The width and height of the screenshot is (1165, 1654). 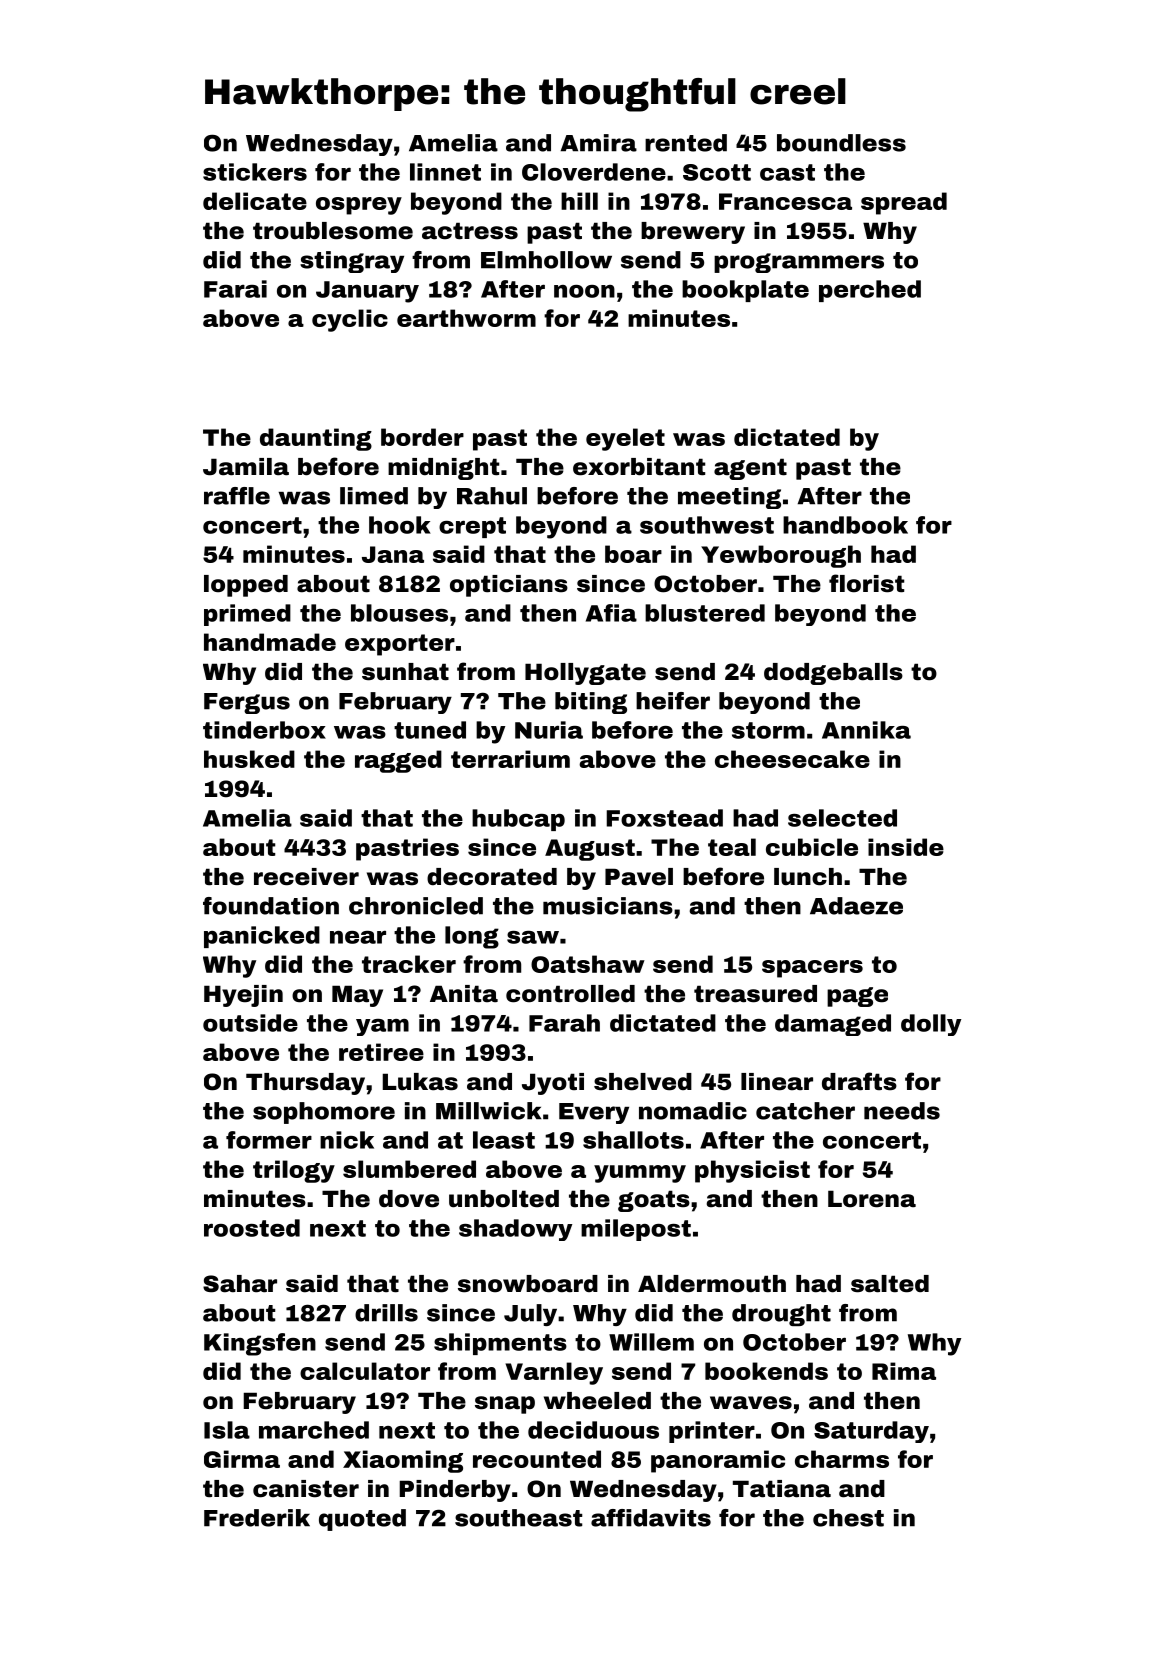 I want to click on Hyejin, so click(x=243, y=996).
